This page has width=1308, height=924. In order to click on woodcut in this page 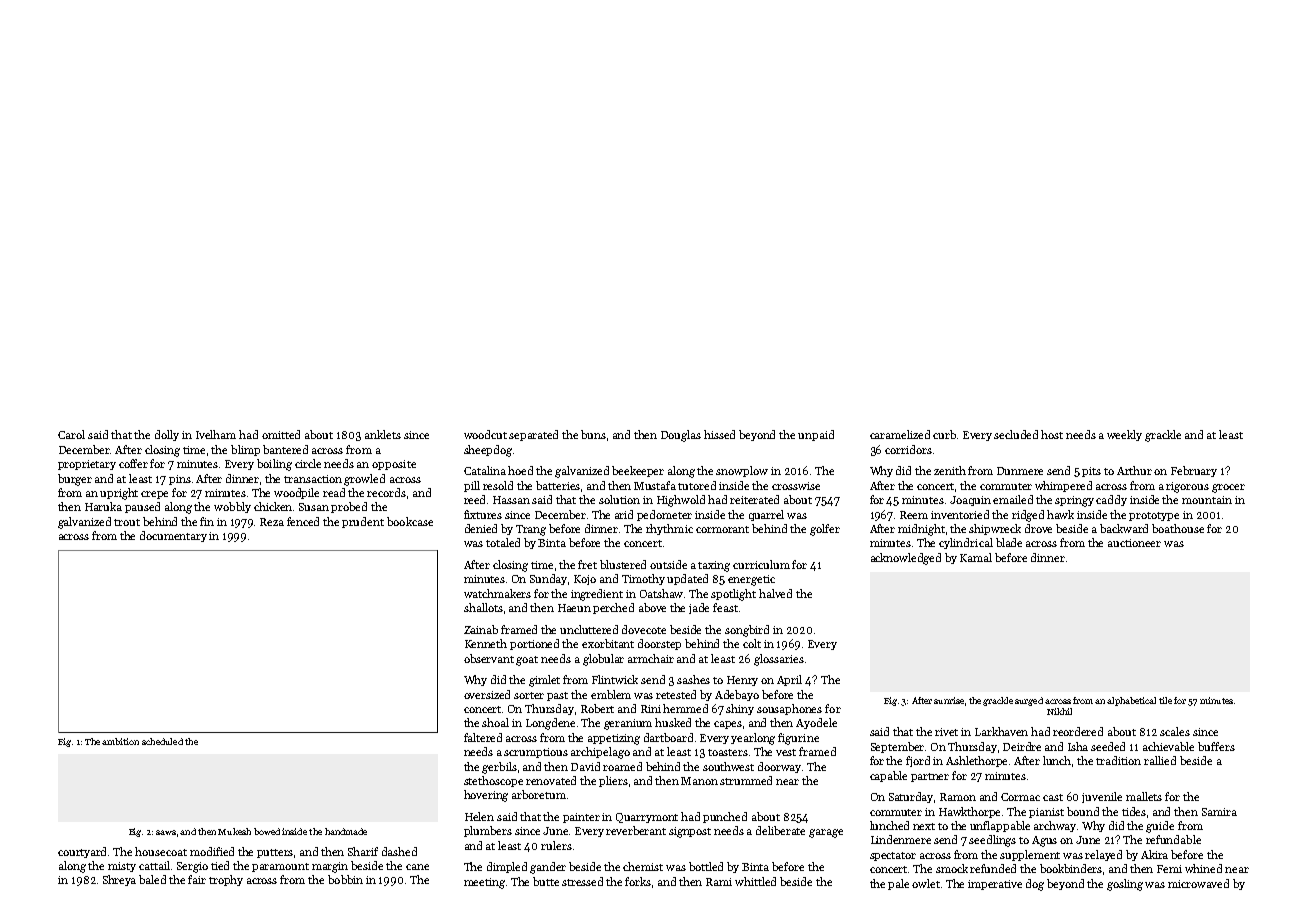, I will do `click(485, 434)`.
